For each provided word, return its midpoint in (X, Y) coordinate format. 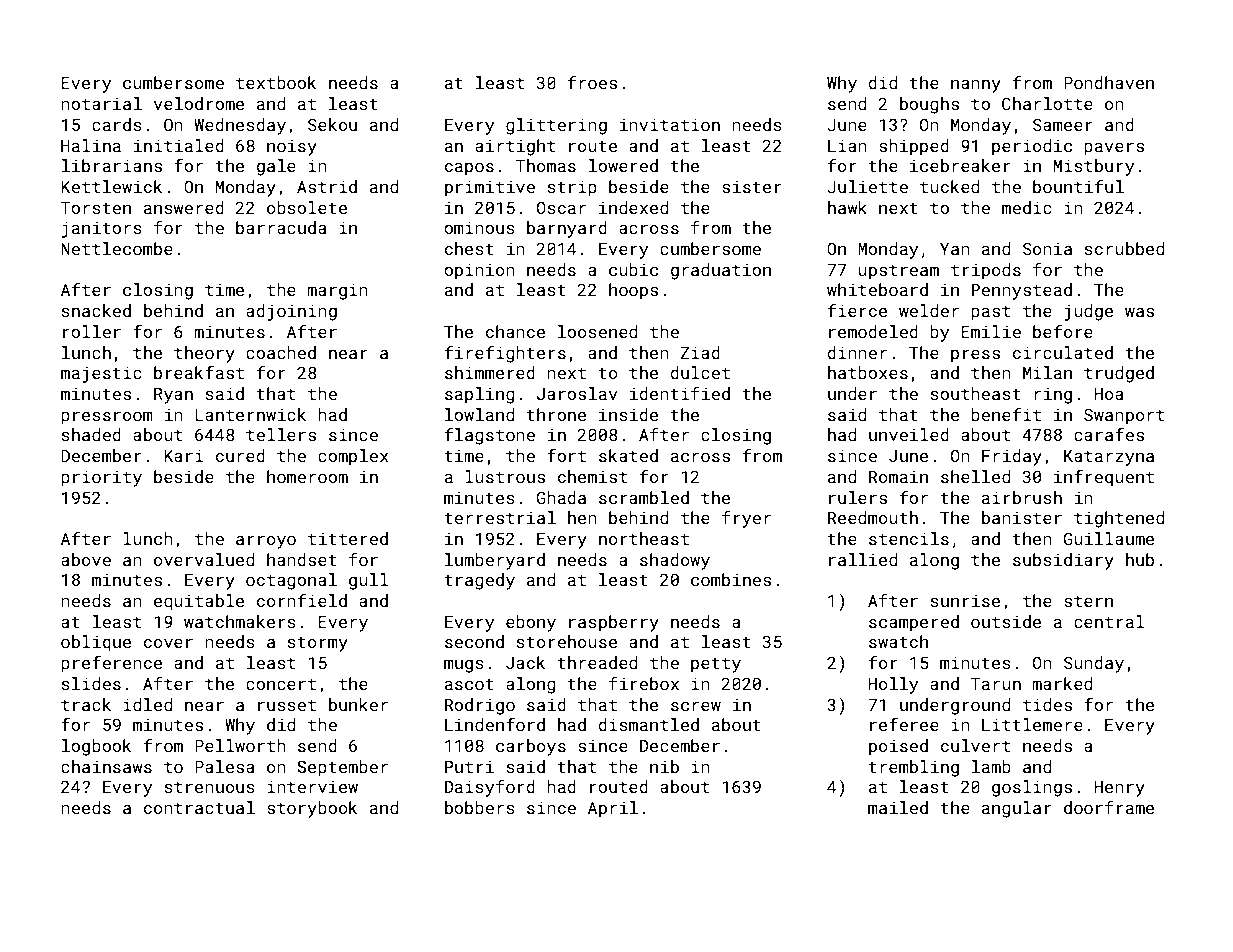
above (86, 559)
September (343, 768)
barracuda (281, 227)
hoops (633, 291)
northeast (644, 538)
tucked (949, 186)
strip (572, 188)
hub (1140, 559)
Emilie (991, 331)
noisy (292, 148)
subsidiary (1063, 561)
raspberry (614, 623)
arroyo (266, 542)
